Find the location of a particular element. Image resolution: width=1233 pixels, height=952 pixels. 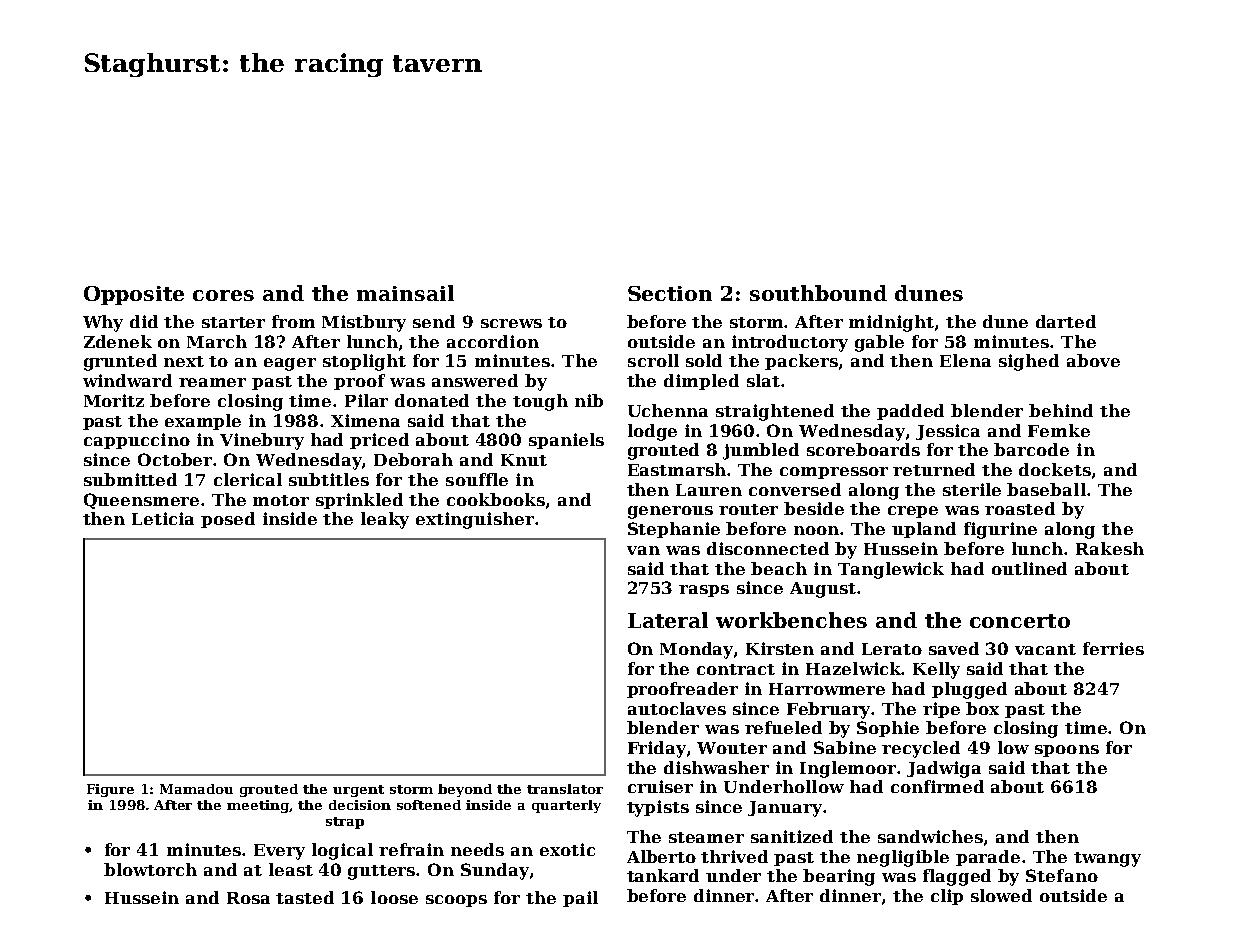

Uchenna is located at coordinates (668, 410).
